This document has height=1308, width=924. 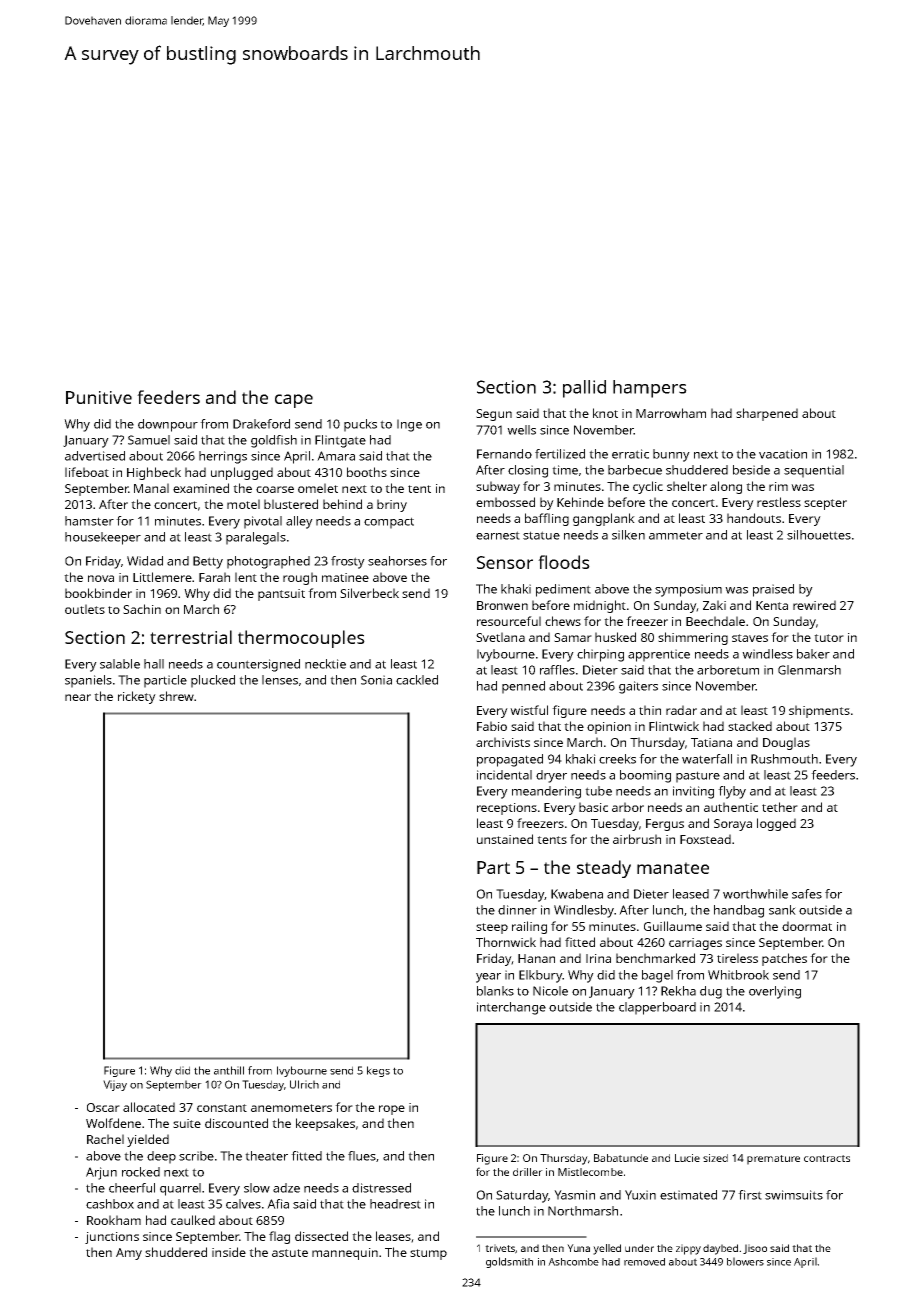 I want to click on inside, so click(x=229, y=1252).
